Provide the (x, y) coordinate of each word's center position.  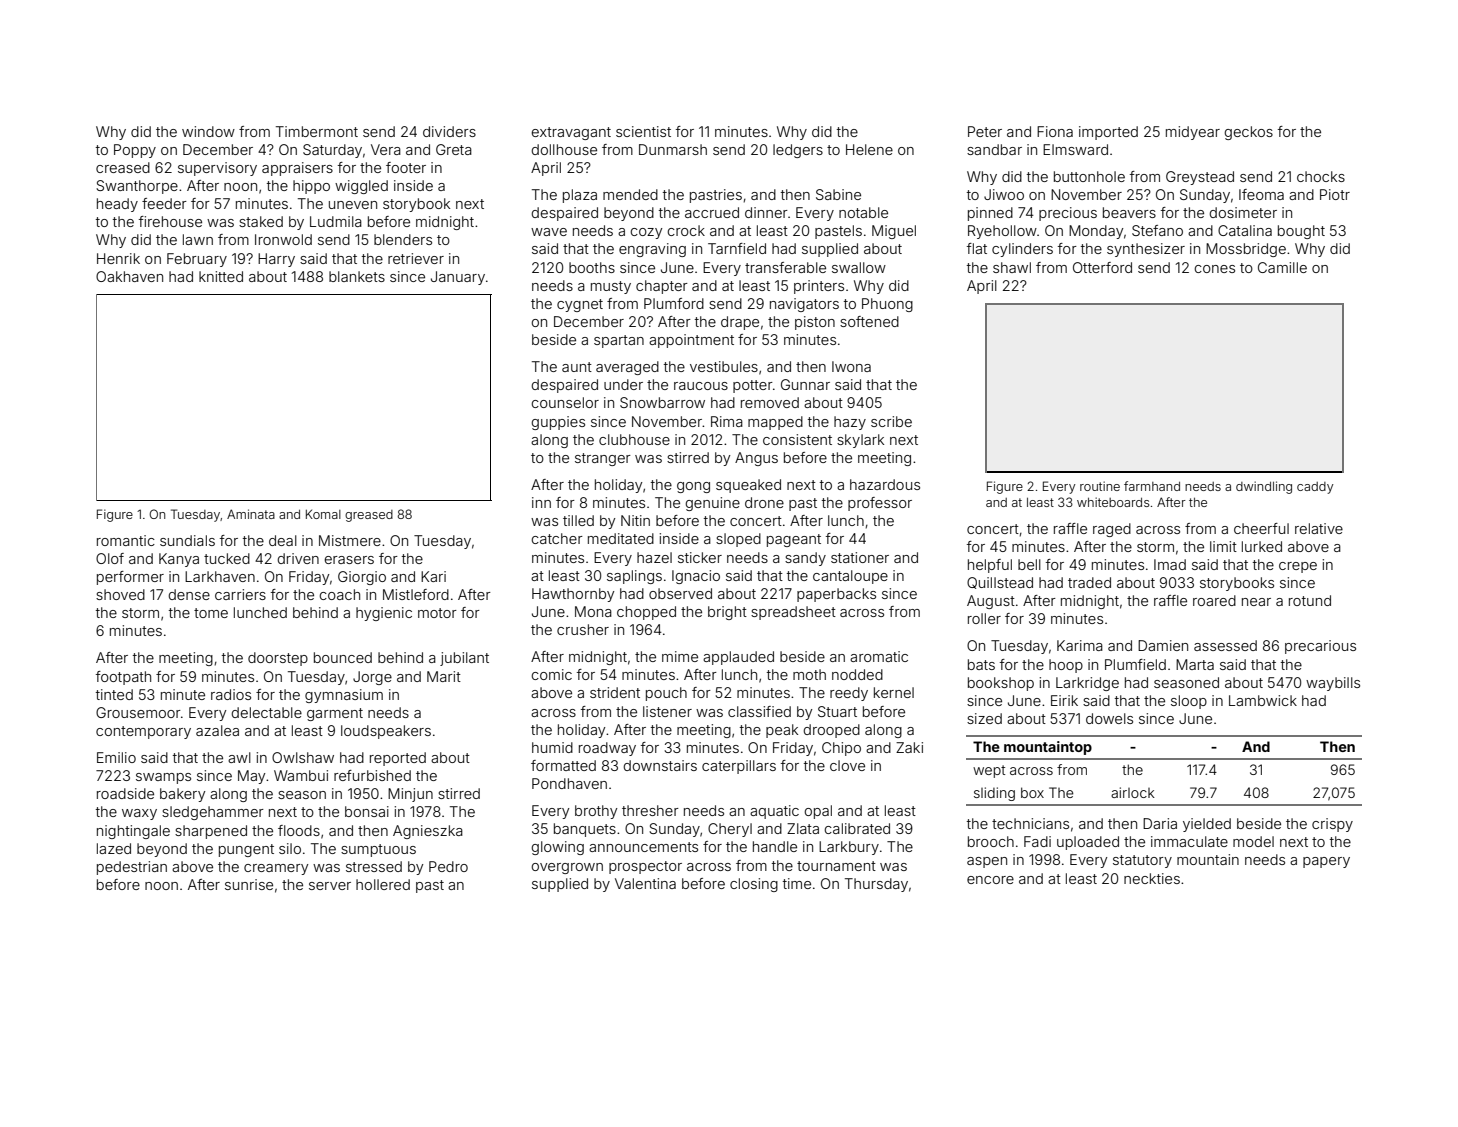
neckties (1152, 878)
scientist (643, 131)
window (208, 131)
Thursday (876, 885)
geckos (1248, 133)
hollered (383, 884)
